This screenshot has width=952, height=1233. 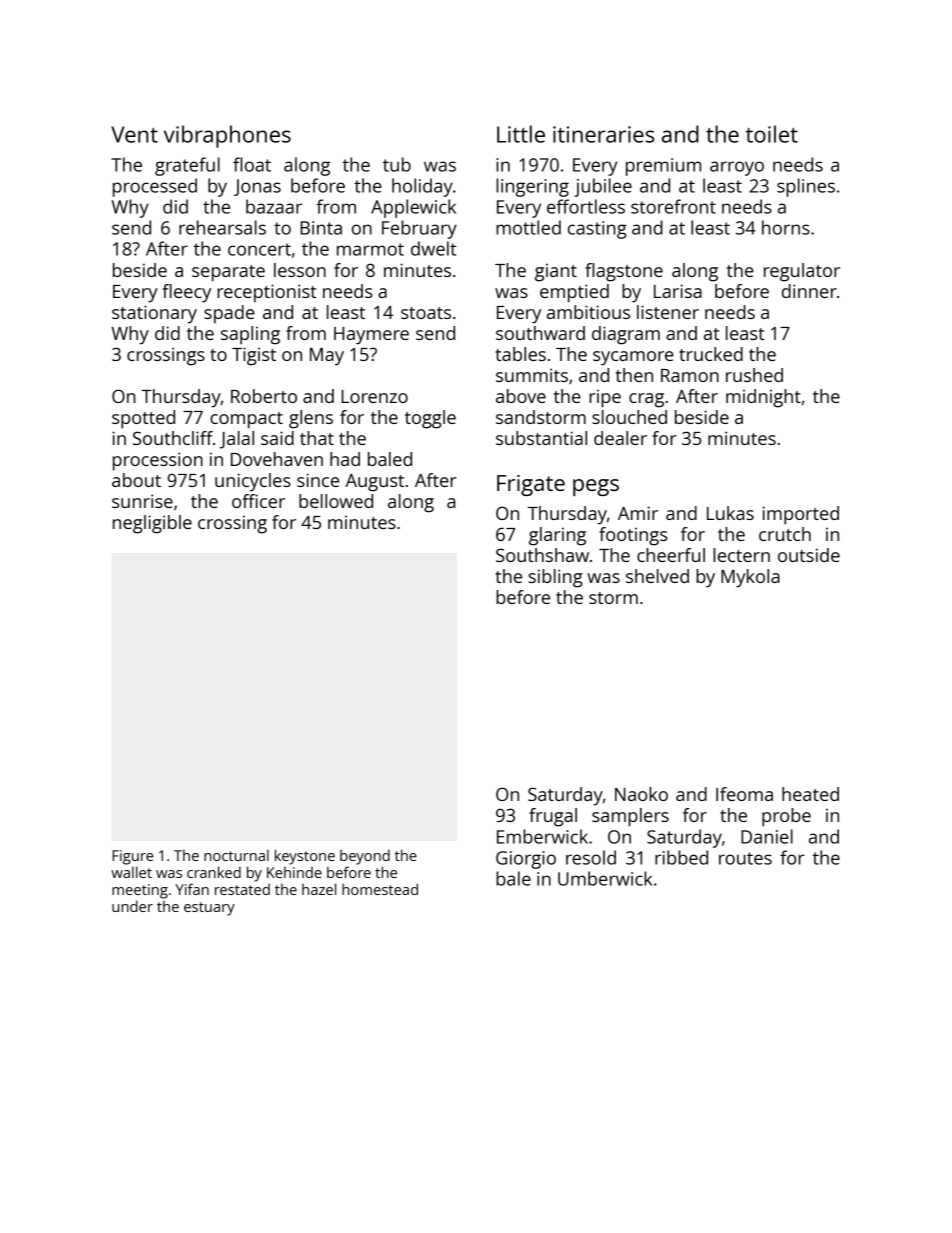 I want to click on cheerful, so click(x=671, y=555).
